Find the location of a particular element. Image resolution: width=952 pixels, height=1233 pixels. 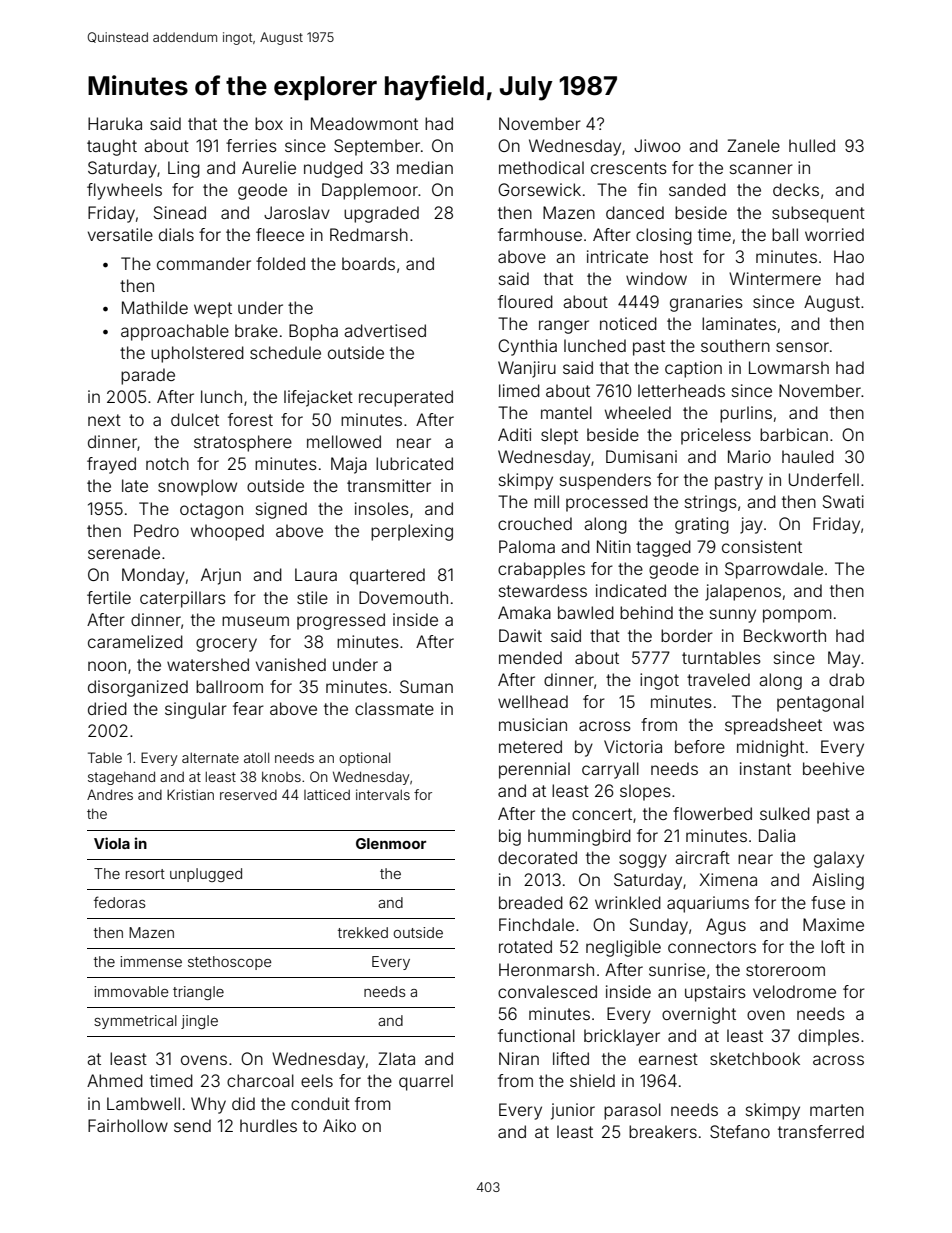

caterpillars is located at coordinates (183, 599).
